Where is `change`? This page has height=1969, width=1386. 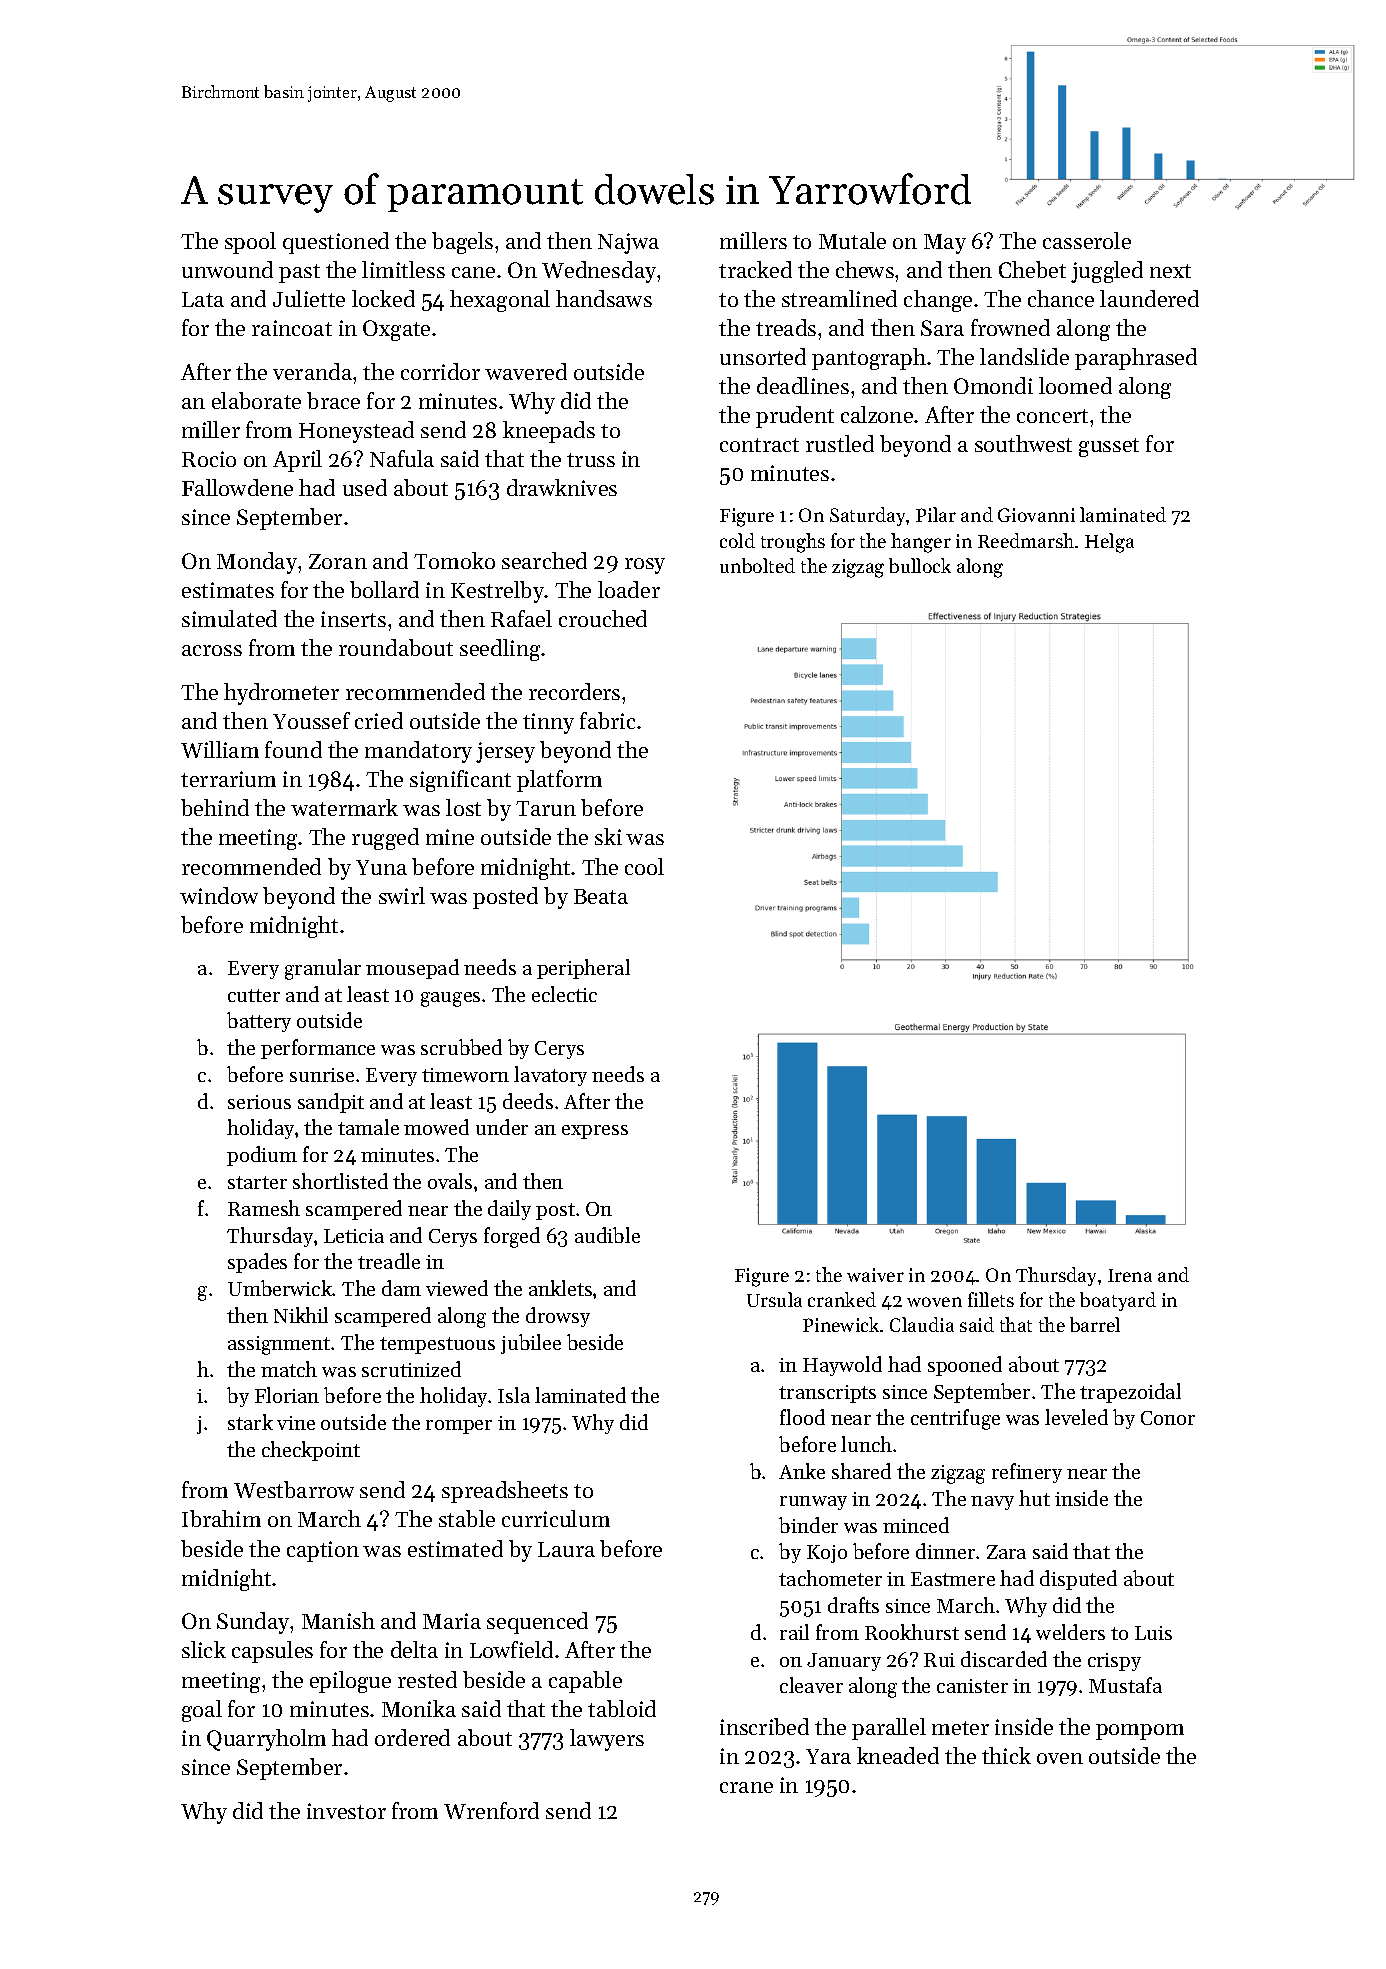
change is located at coordinates (938, 301).
